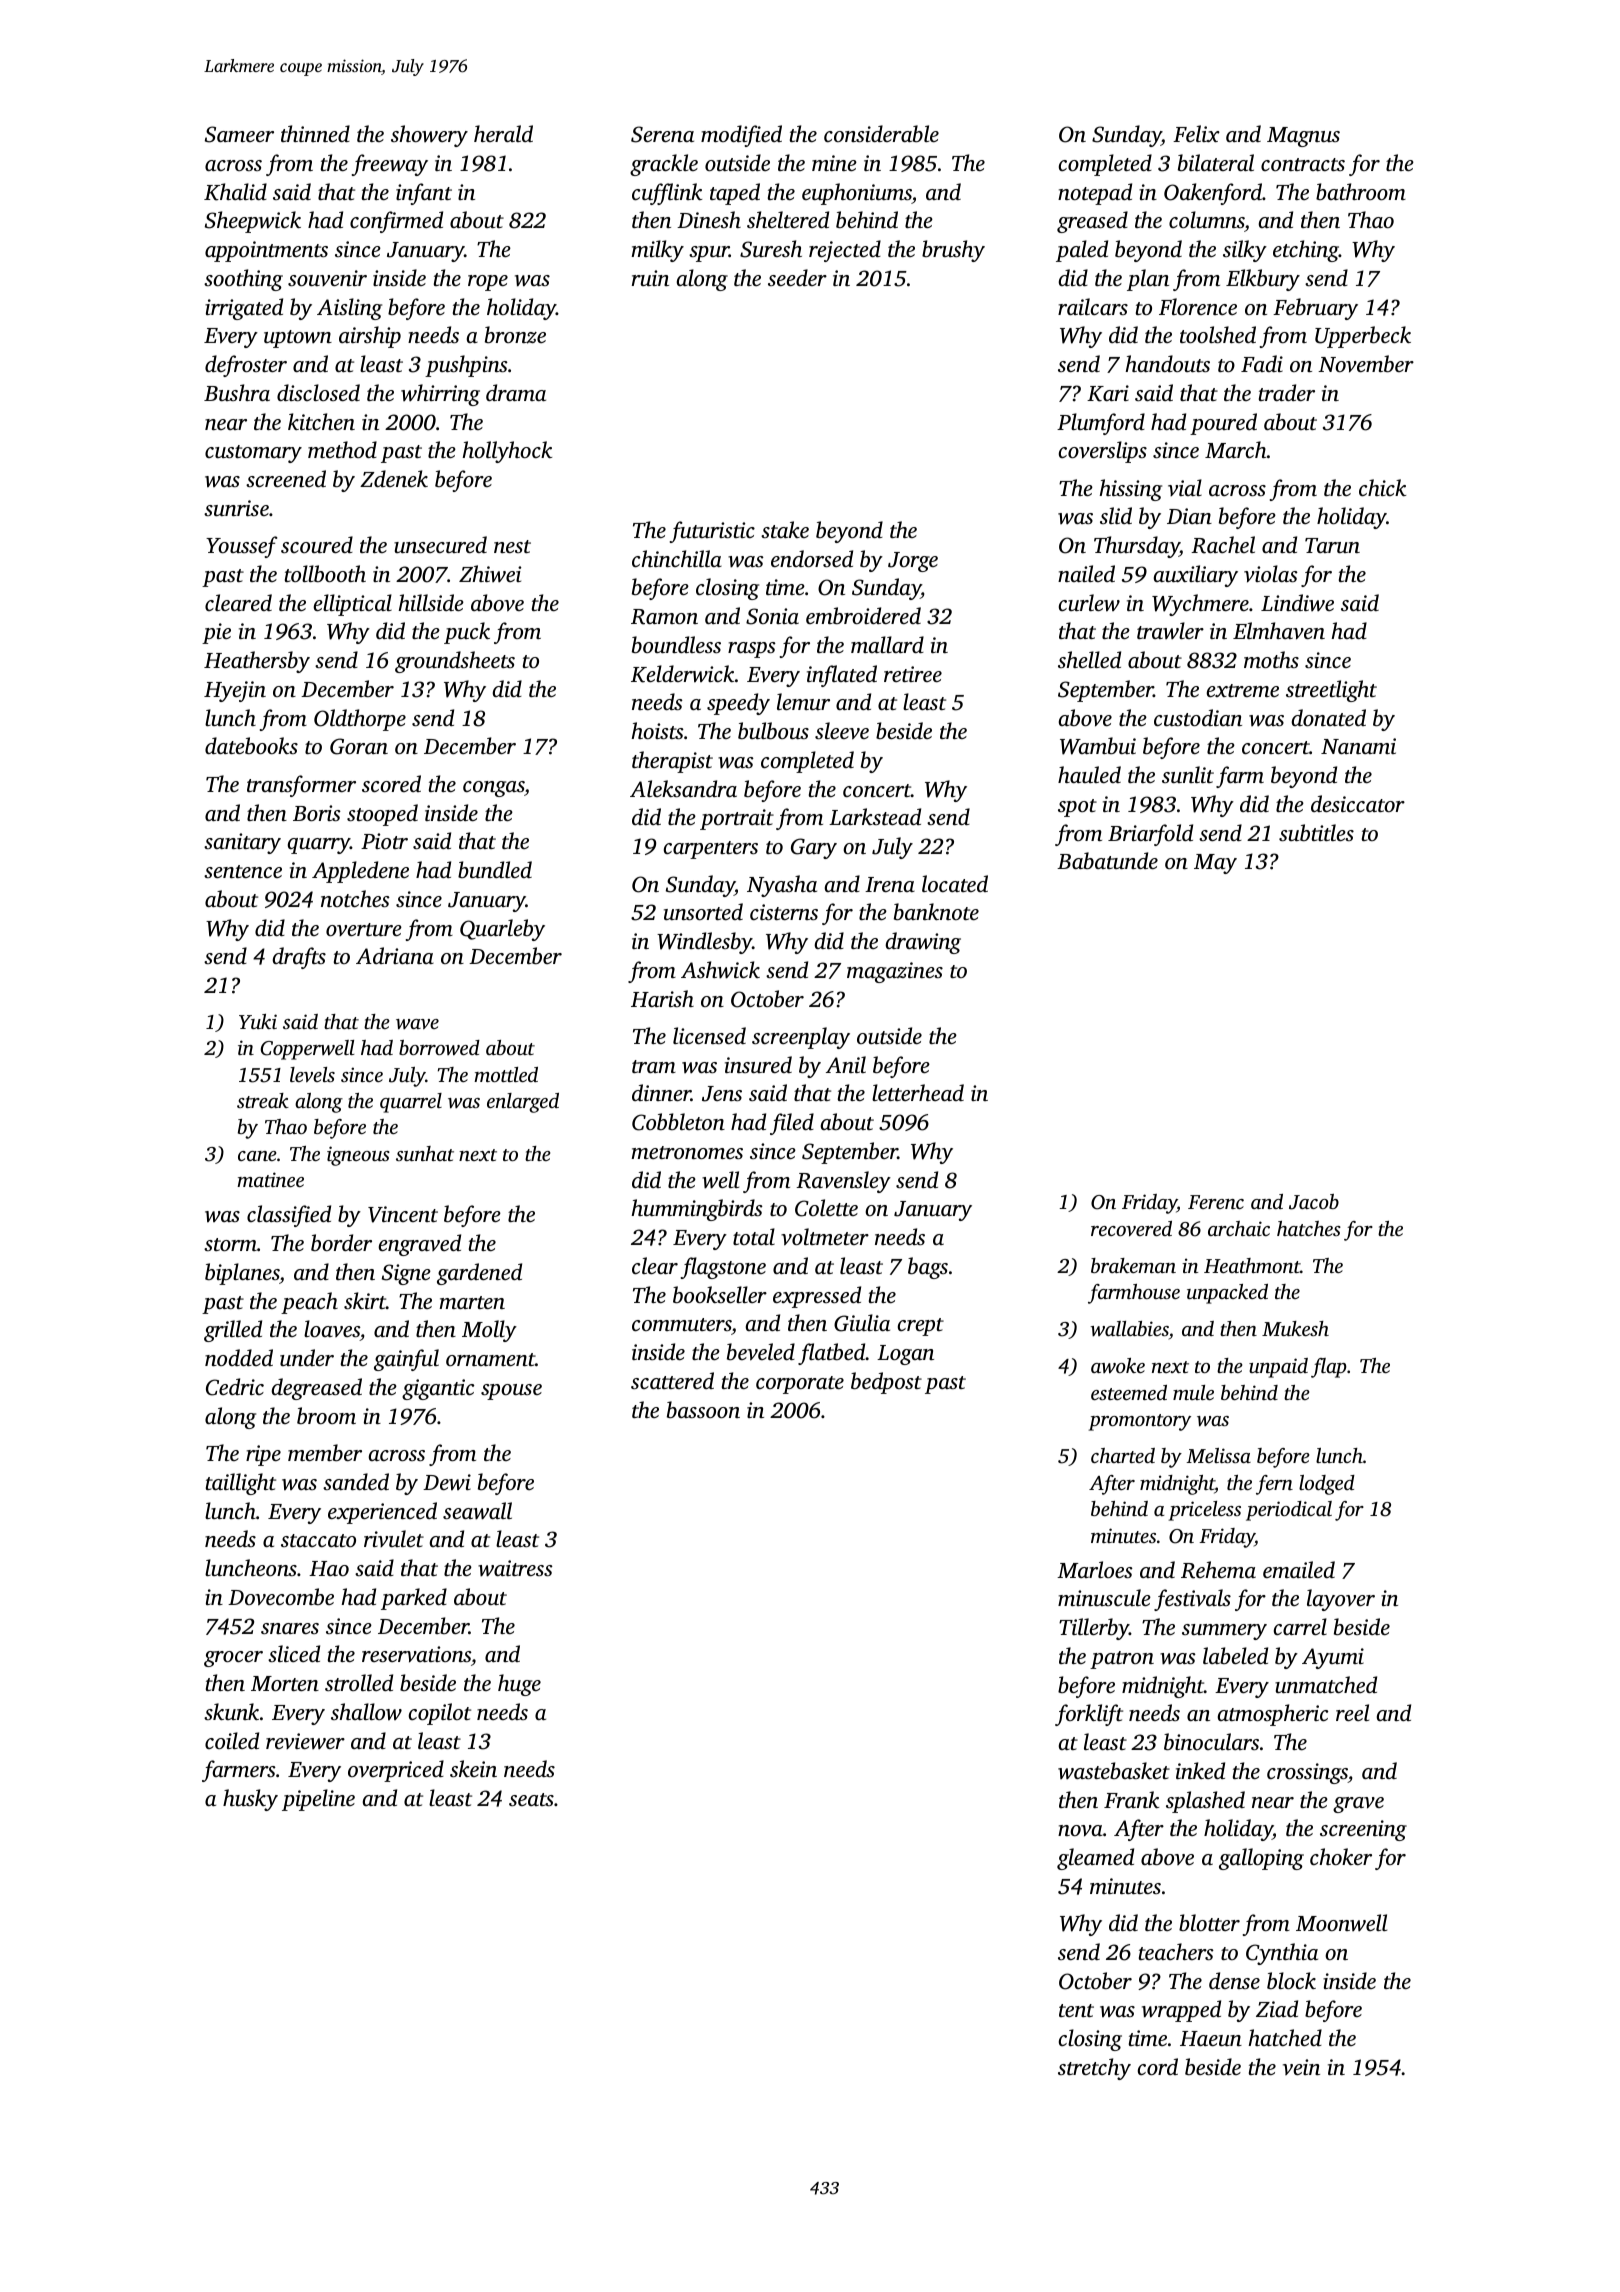  Describe the element at coordinates (1301, 2067) in the screenshot. I see `vein` at that location.
